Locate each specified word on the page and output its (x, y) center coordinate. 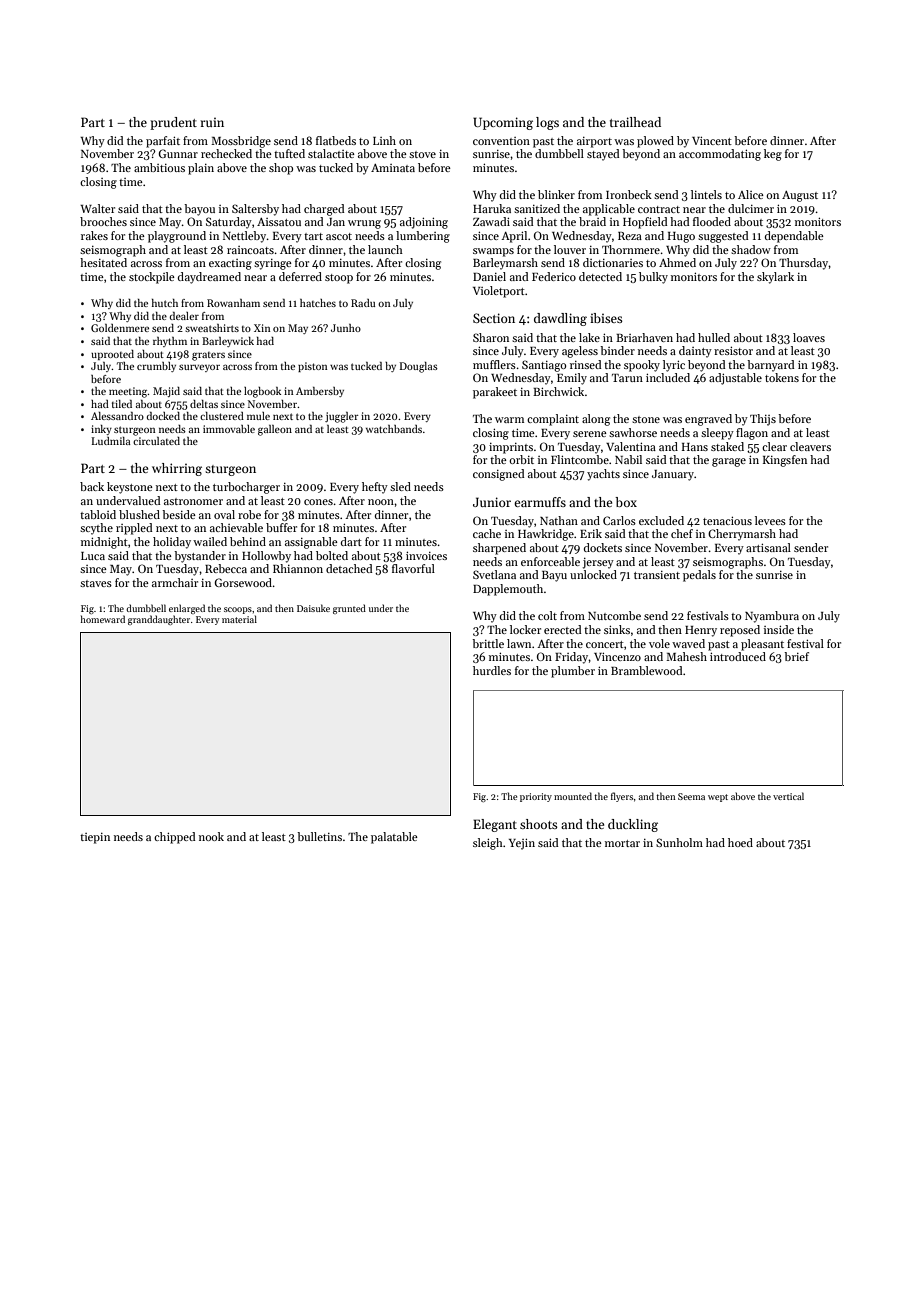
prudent (173, 123)
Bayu (554, 576)
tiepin (95, 838)
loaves (809, 337)
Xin (262, 328)
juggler (342, 417)
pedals (699, 576)
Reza (630, 236)
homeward (103, 619)
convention (501, 141)
